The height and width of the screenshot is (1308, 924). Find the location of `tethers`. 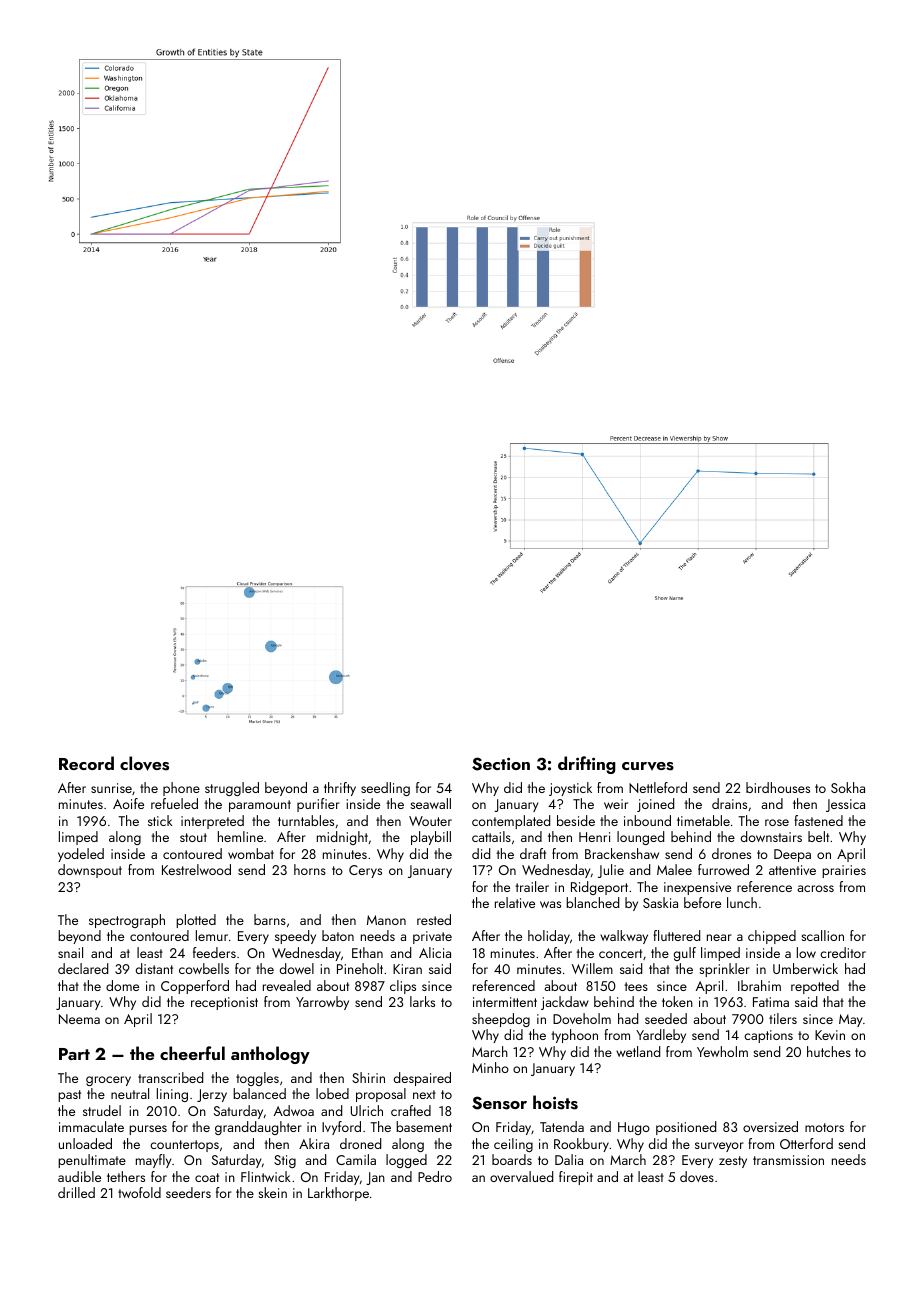

tethers is located at coordinates (126, 1176).
